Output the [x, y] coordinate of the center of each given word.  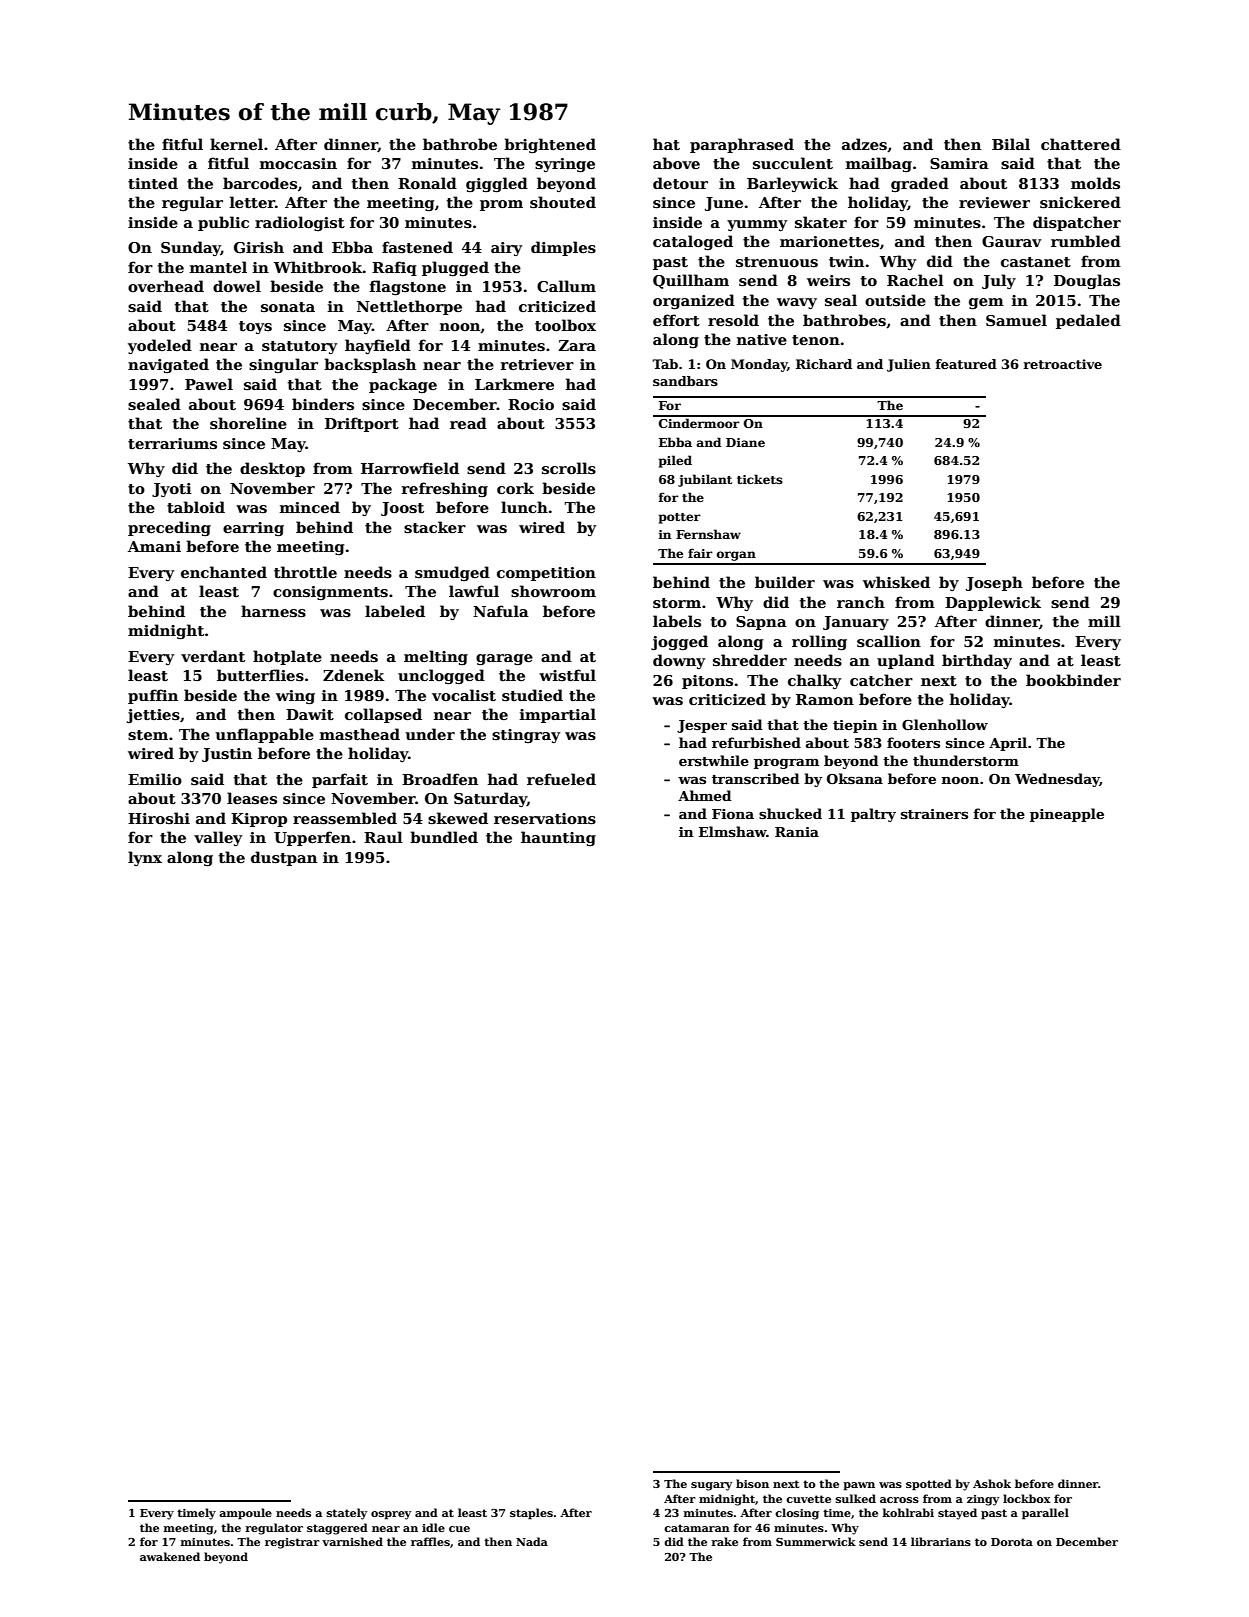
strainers [934, 814]
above [676, 163]
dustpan [284, 858]
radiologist [300, 223]
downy [679, 661]
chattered [1081, 144]
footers [913, 742]
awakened [170, 1556]
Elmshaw [733, 831]
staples [531, 1514]
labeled [395, 611]
